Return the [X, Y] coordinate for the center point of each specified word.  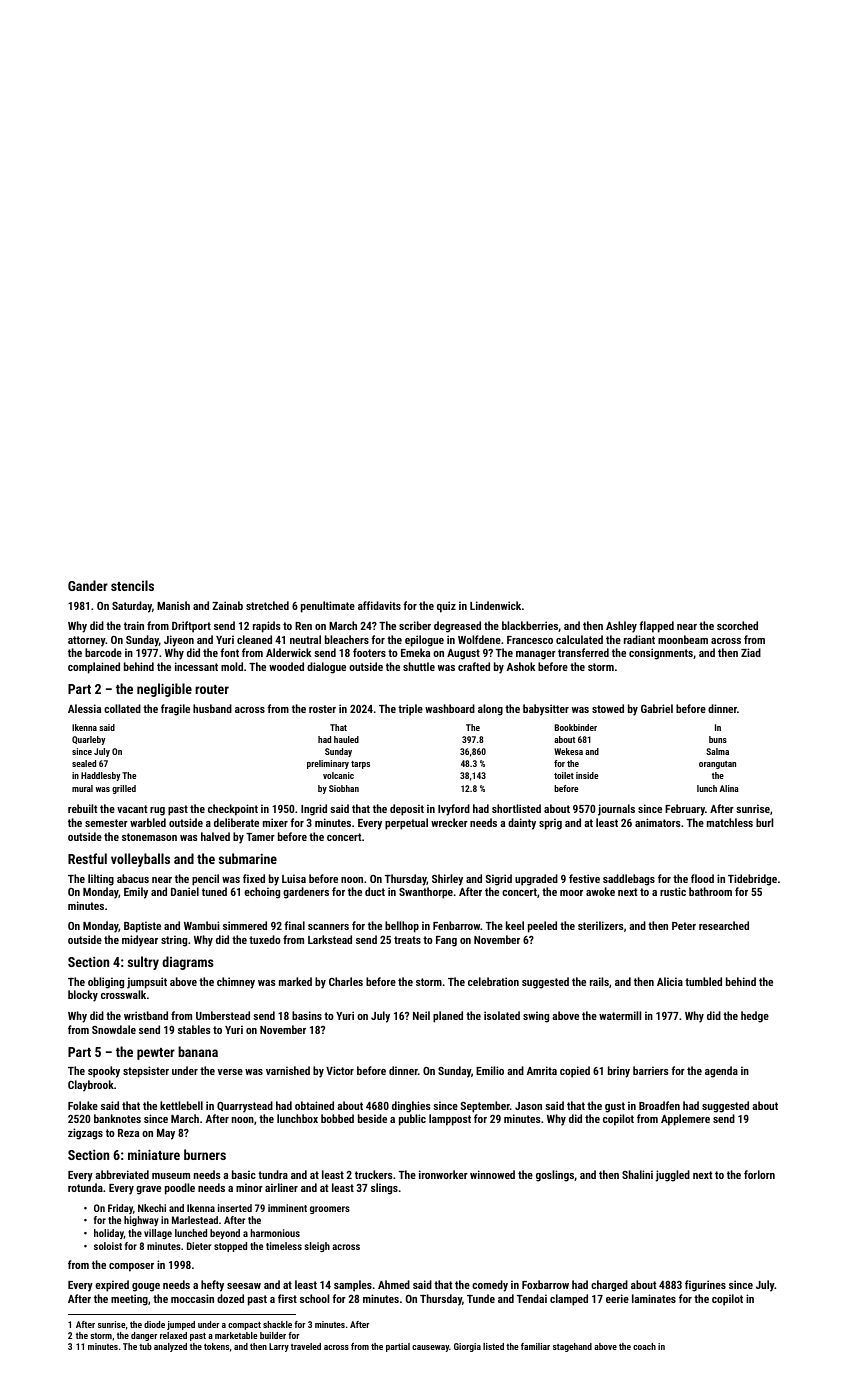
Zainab [227, 605]
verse [230, 1072]
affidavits [379, 605]
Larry [279, 1347]
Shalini [637, 1174]
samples [353, 1286]
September [485, 1107]
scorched [737, 625]
